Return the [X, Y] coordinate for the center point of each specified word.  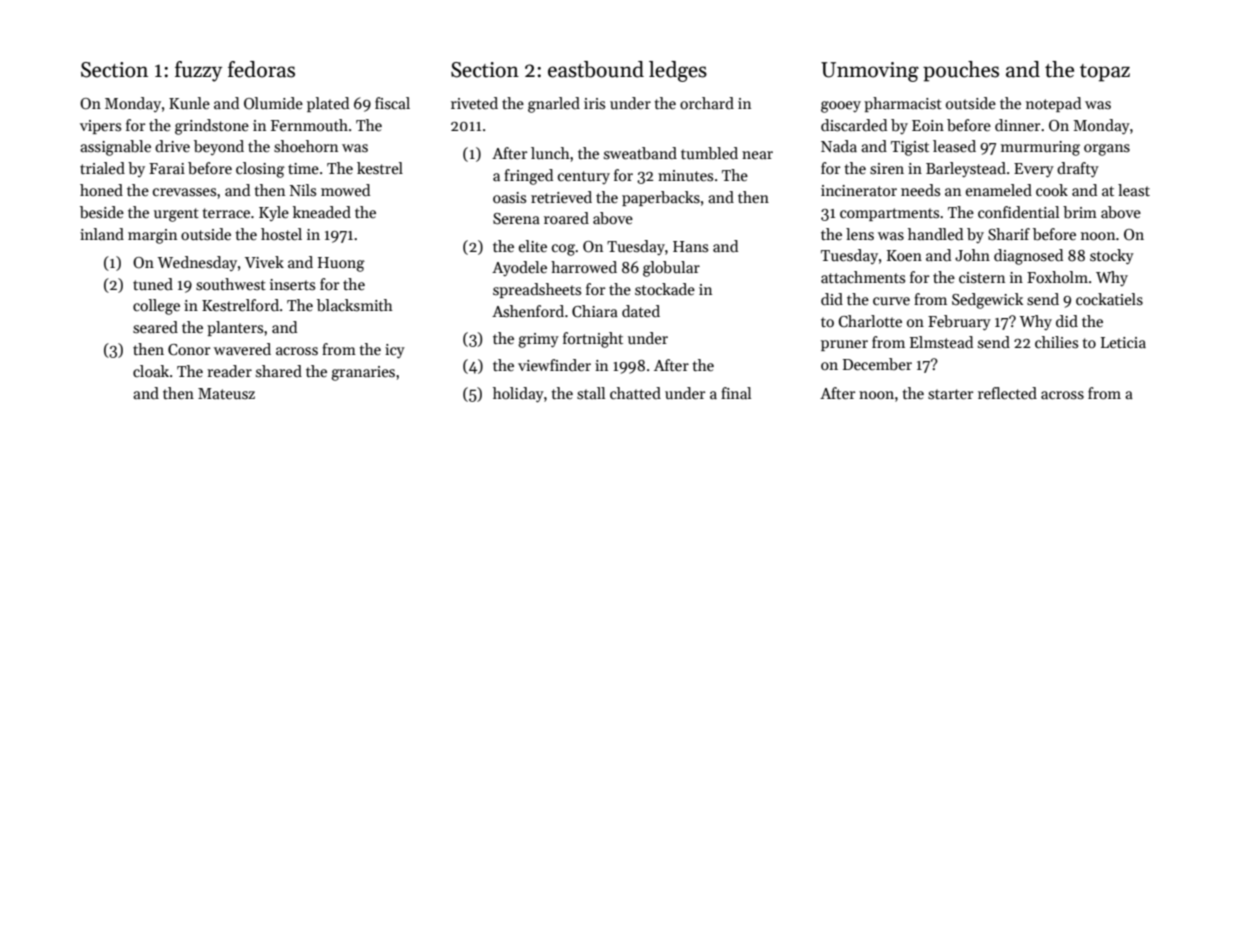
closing [260, 170]
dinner [1017, 125]
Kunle [189, 103]
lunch [550, 153]
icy [395, 351]
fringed [528, 177]
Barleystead [966, 169]
